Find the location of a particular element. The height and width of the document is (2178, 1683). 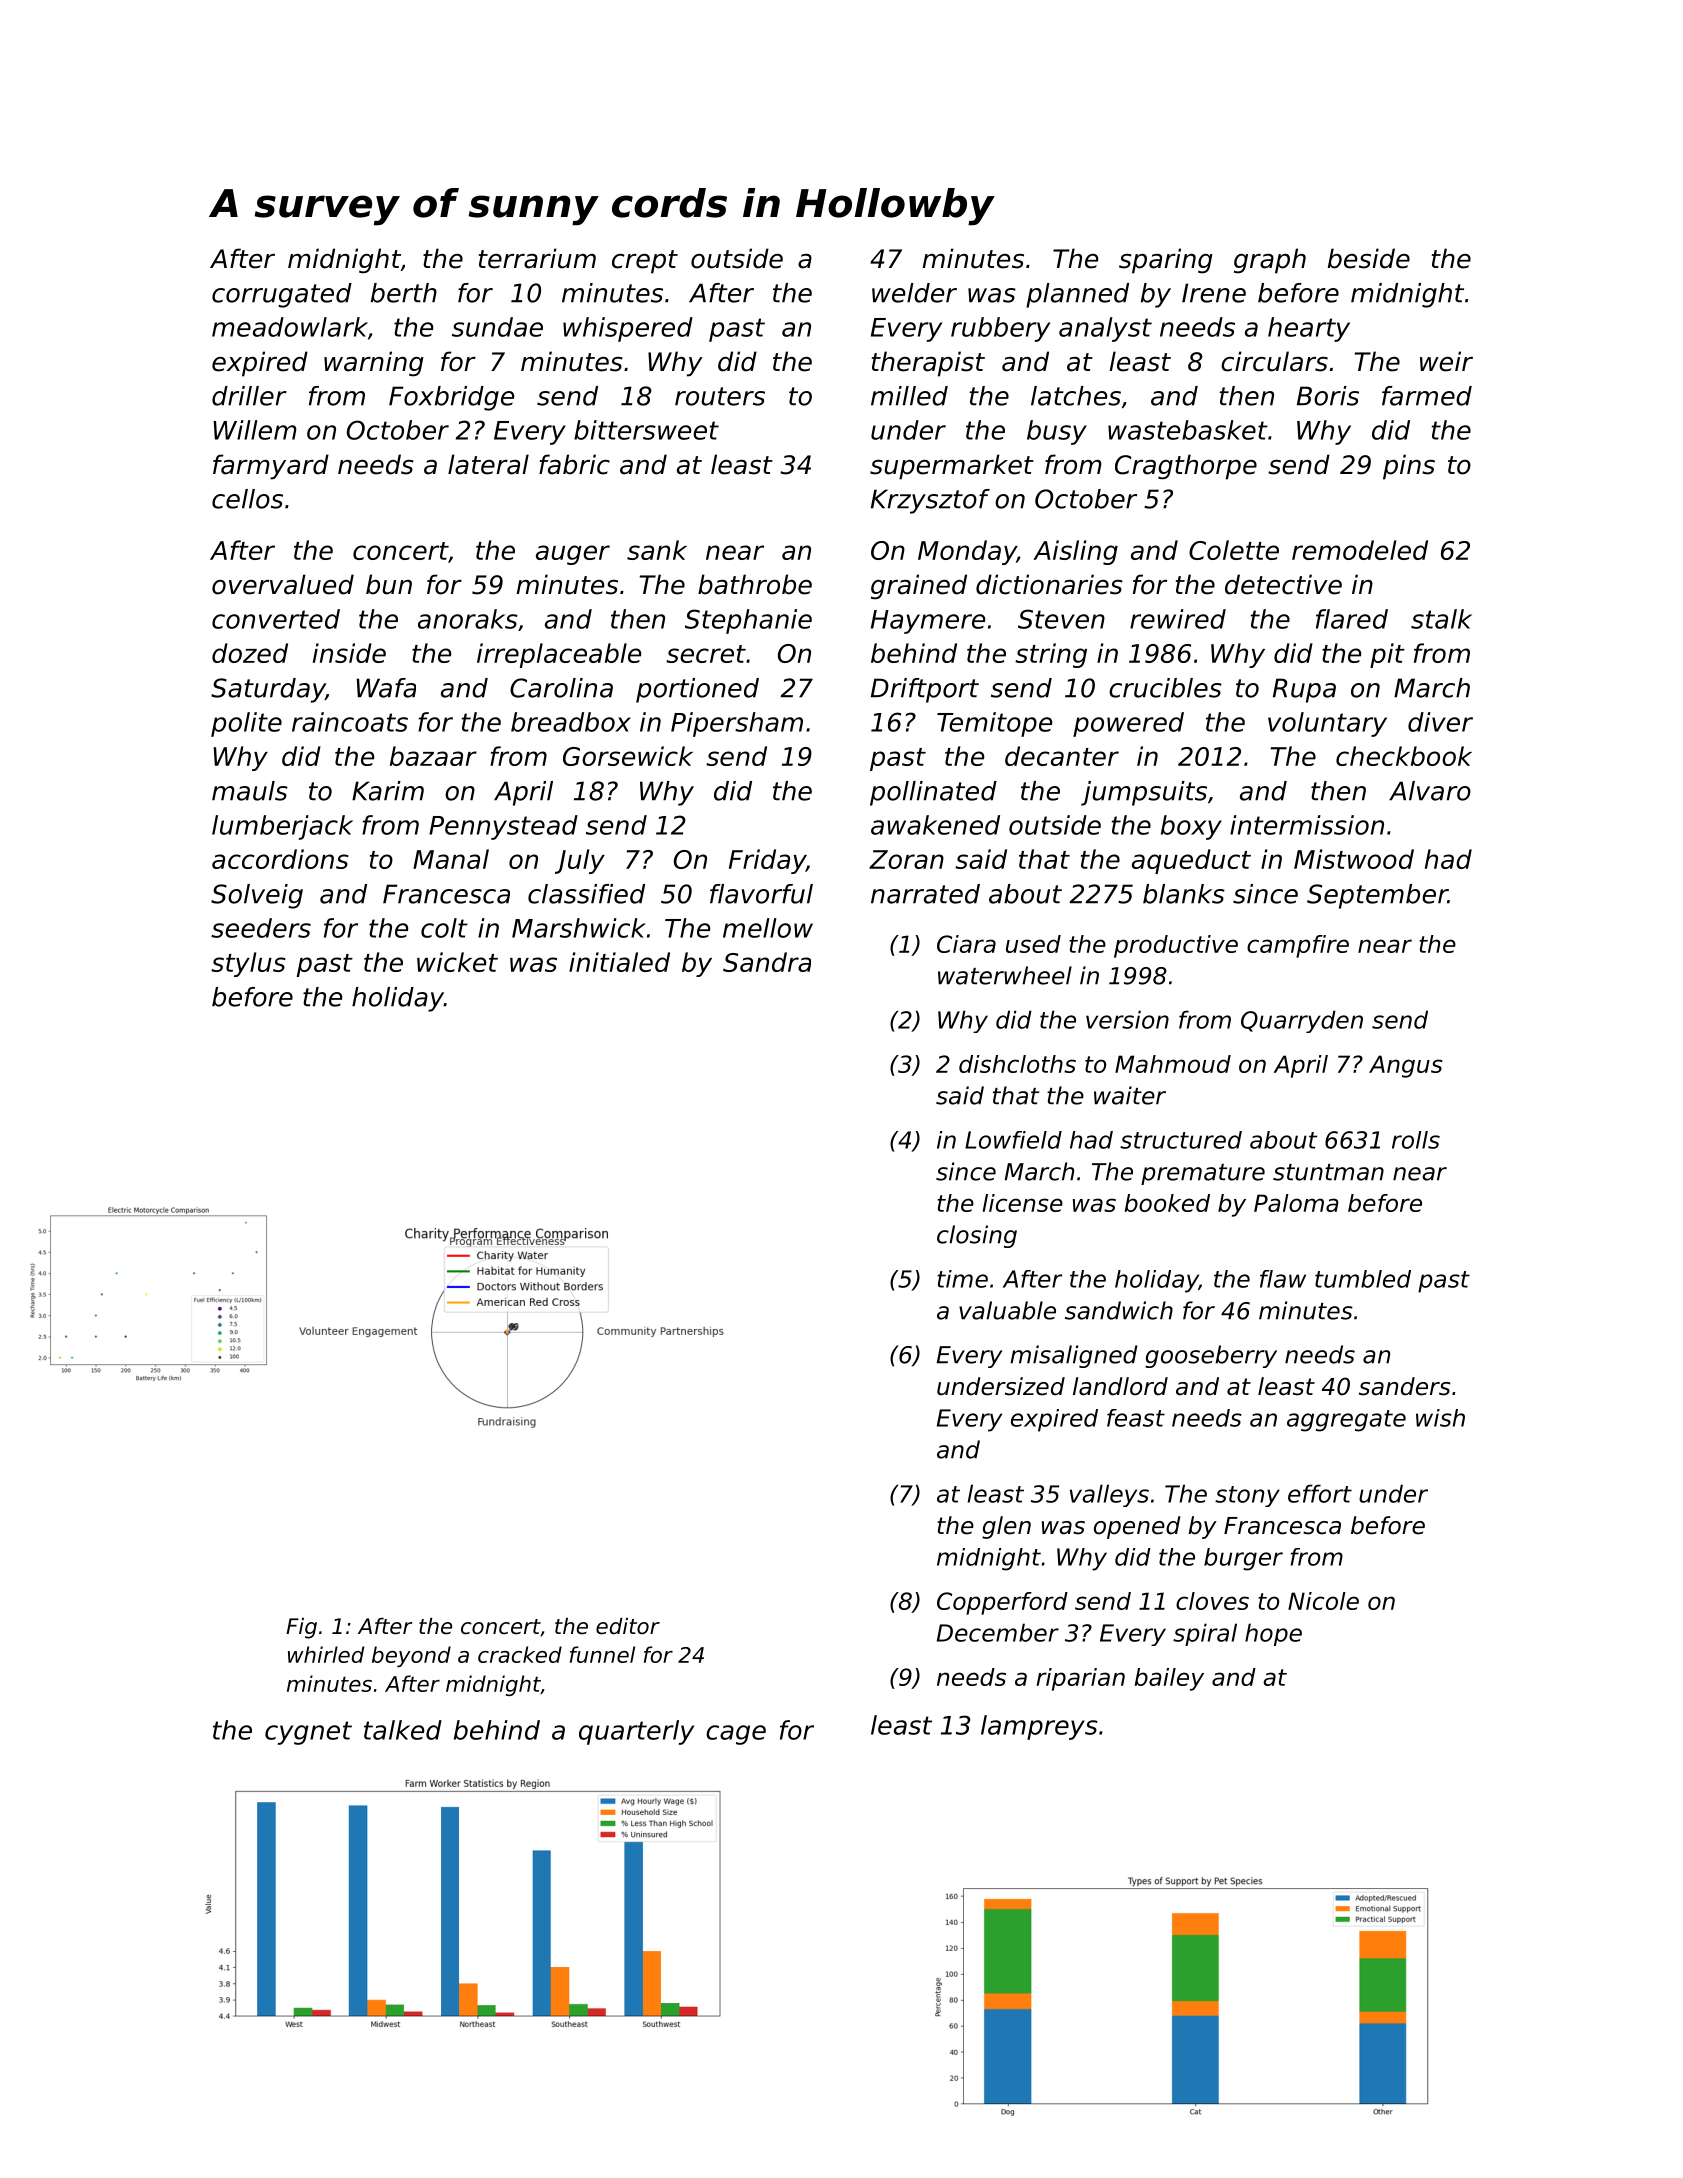

wicket is located at coordinates (457, 962).
